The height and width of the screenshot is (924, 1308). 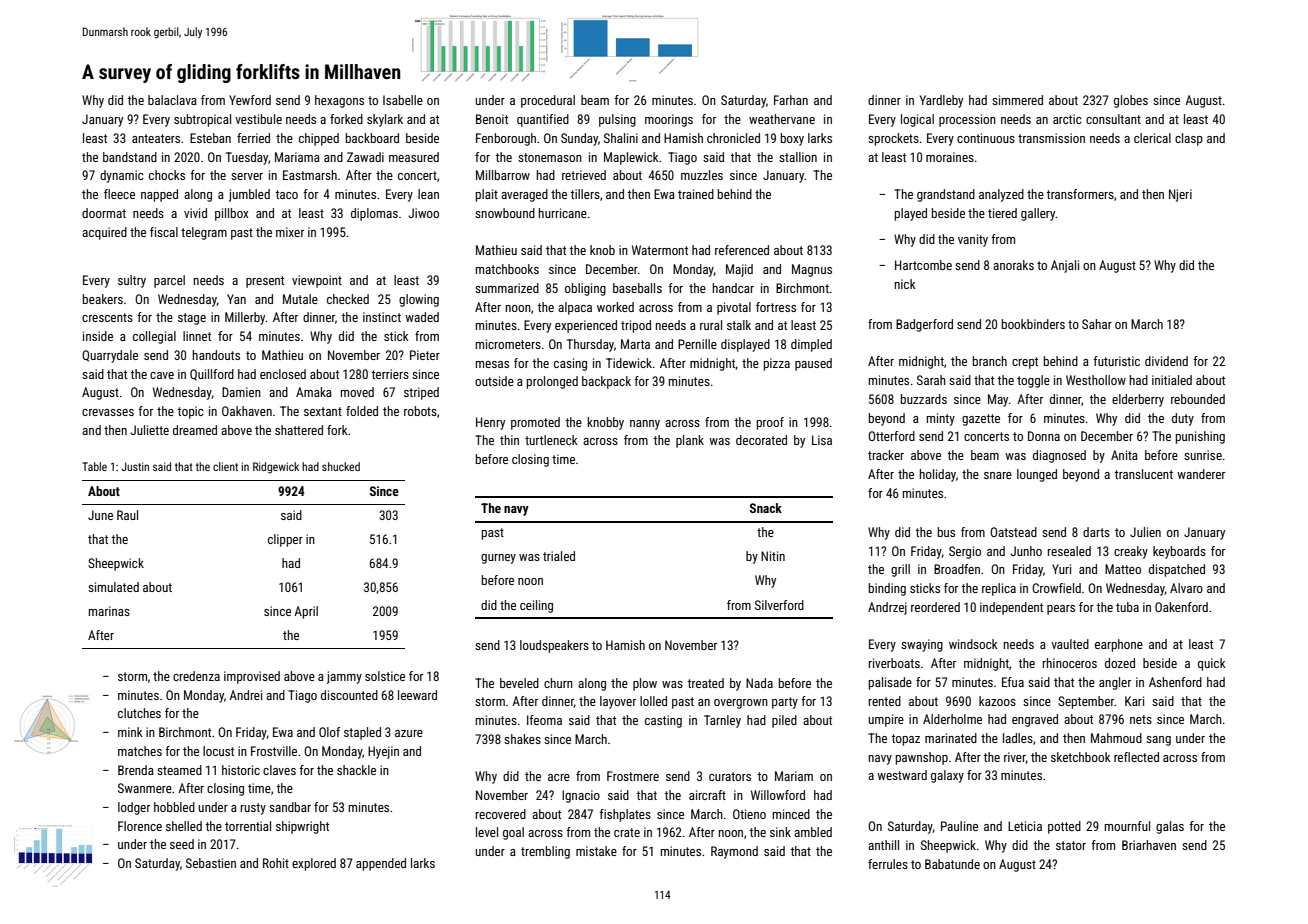 I want to click on procedural, so click(x=548, y=101).
